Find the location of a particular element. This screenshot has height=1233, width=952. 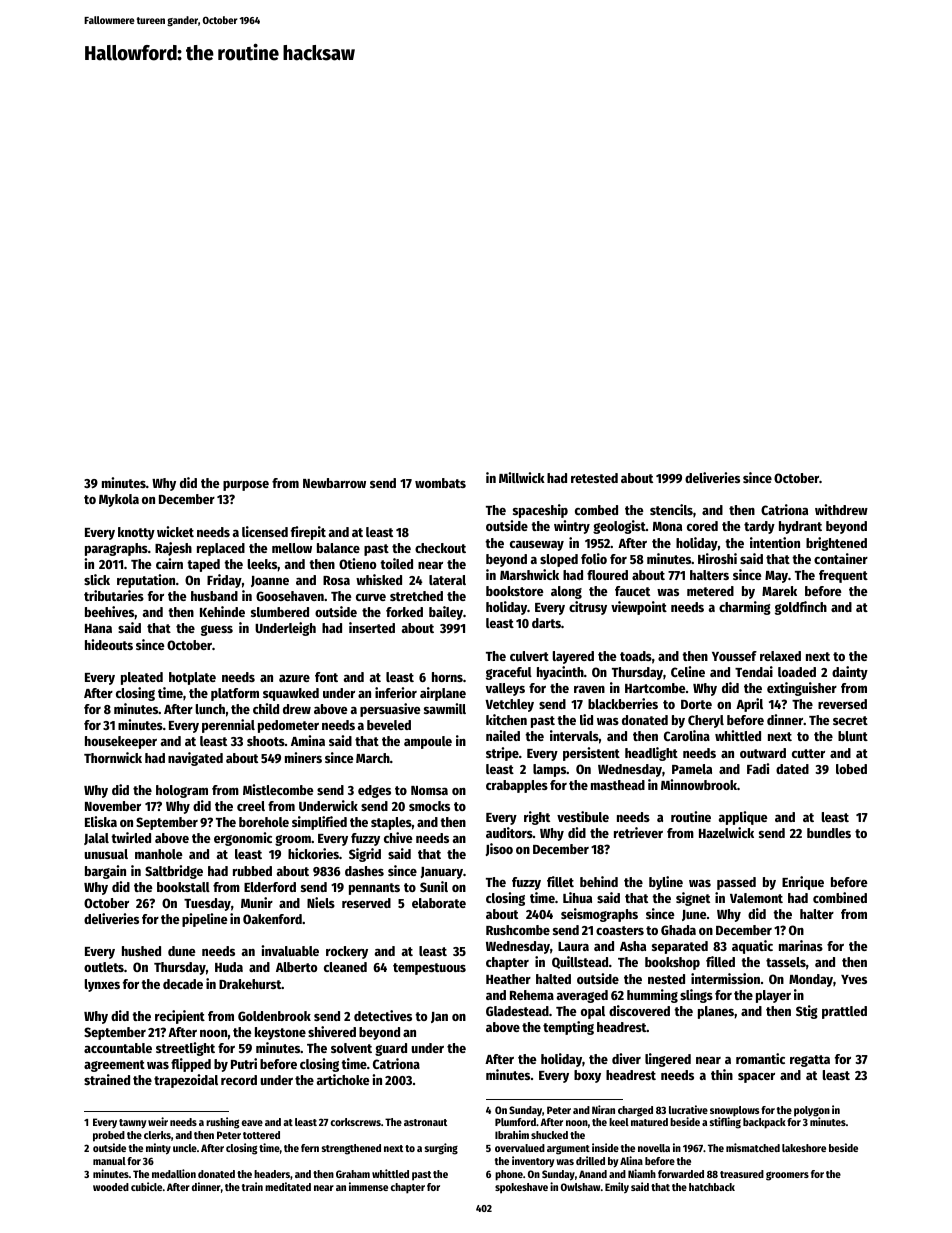

tempestuous is located at coordinates (429, 969).
